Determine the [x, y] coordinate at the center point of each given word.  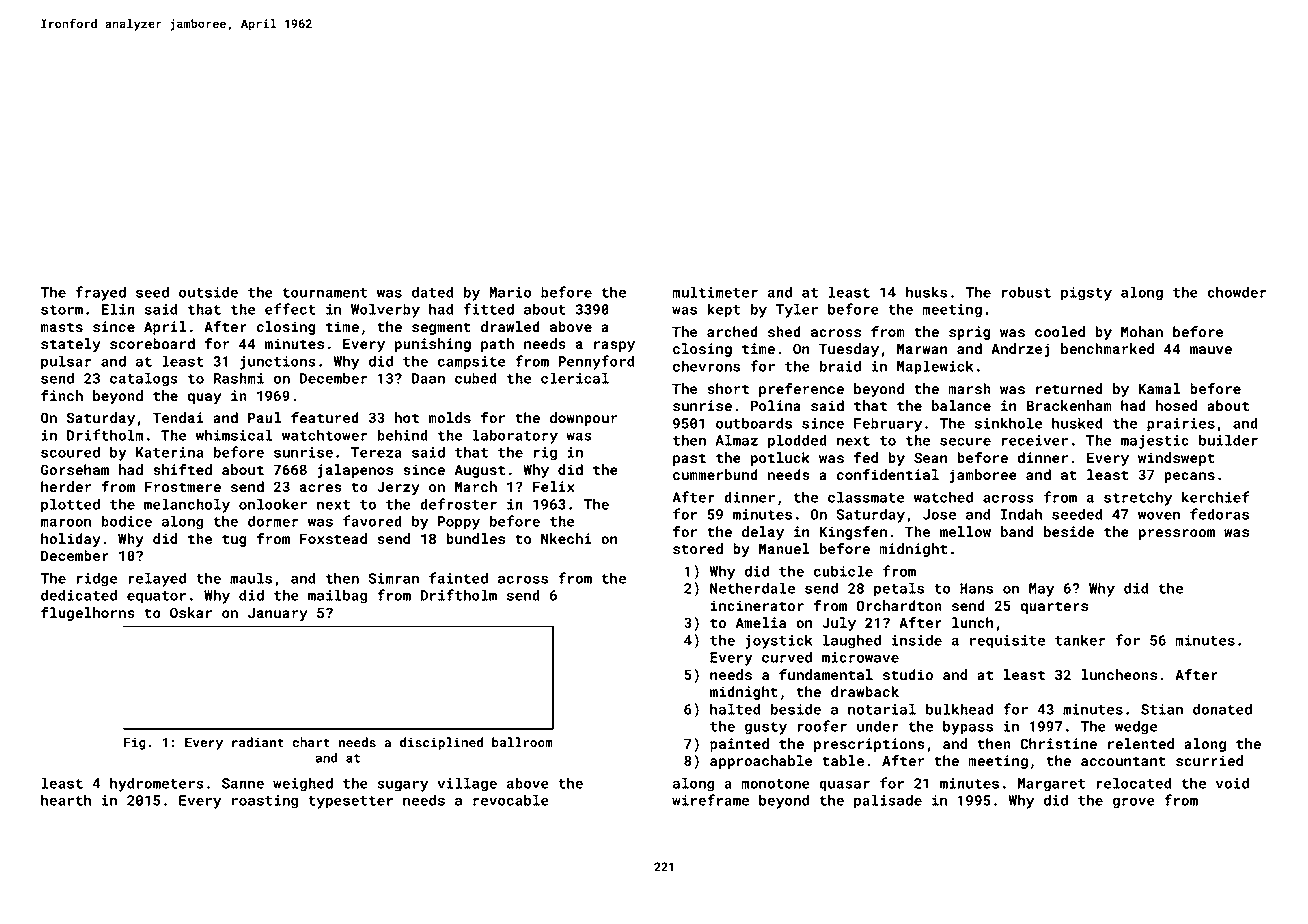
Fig [135, 743]
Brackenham [1069, 405]
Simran [393, 578]
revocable [511, 800]
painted [739, 745]
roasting [265, 802]
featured [325, 417]
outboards [754, 423]
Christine [1058, 743]
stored [698, 548]
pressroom [1177, 534]
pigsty [1086, 294]
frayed [100, 293]
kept [723, 310]
